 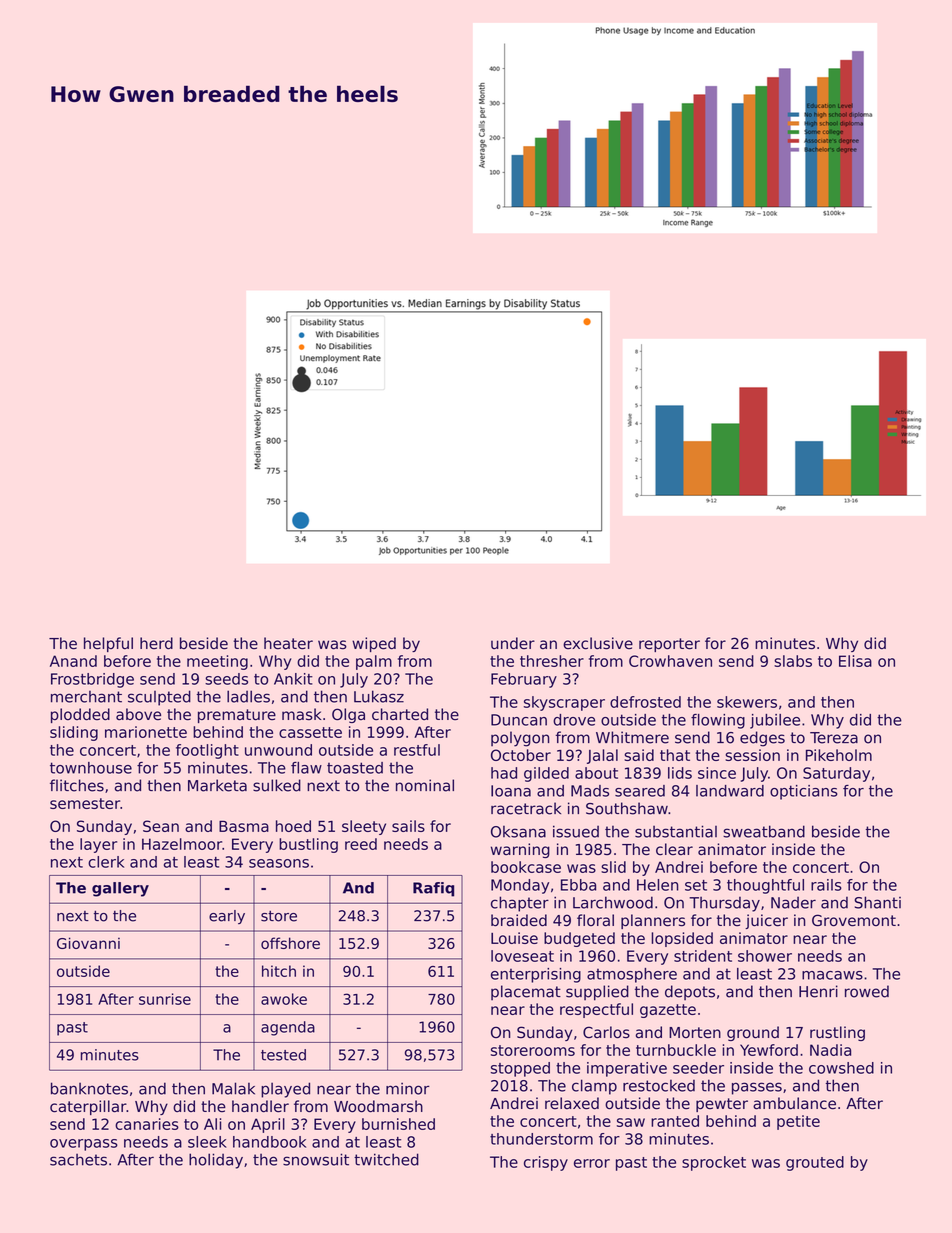 What do you see at coordinates (826, 885) in the page?
I see `rails` at bounding box center [826, 885].
